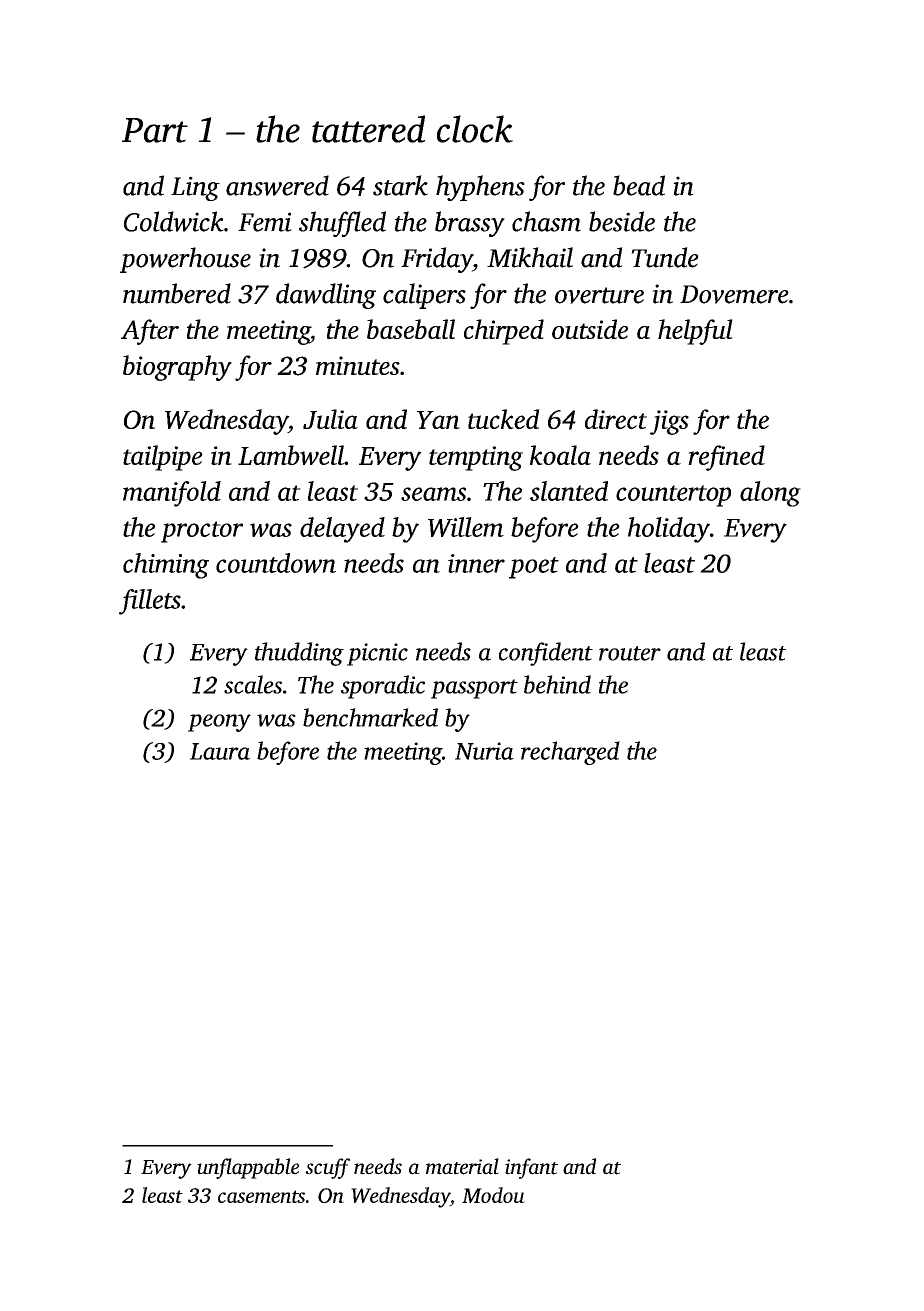 This screenshot has width=924, height=1311. I want to click on Modou, so click(493, 1195).
